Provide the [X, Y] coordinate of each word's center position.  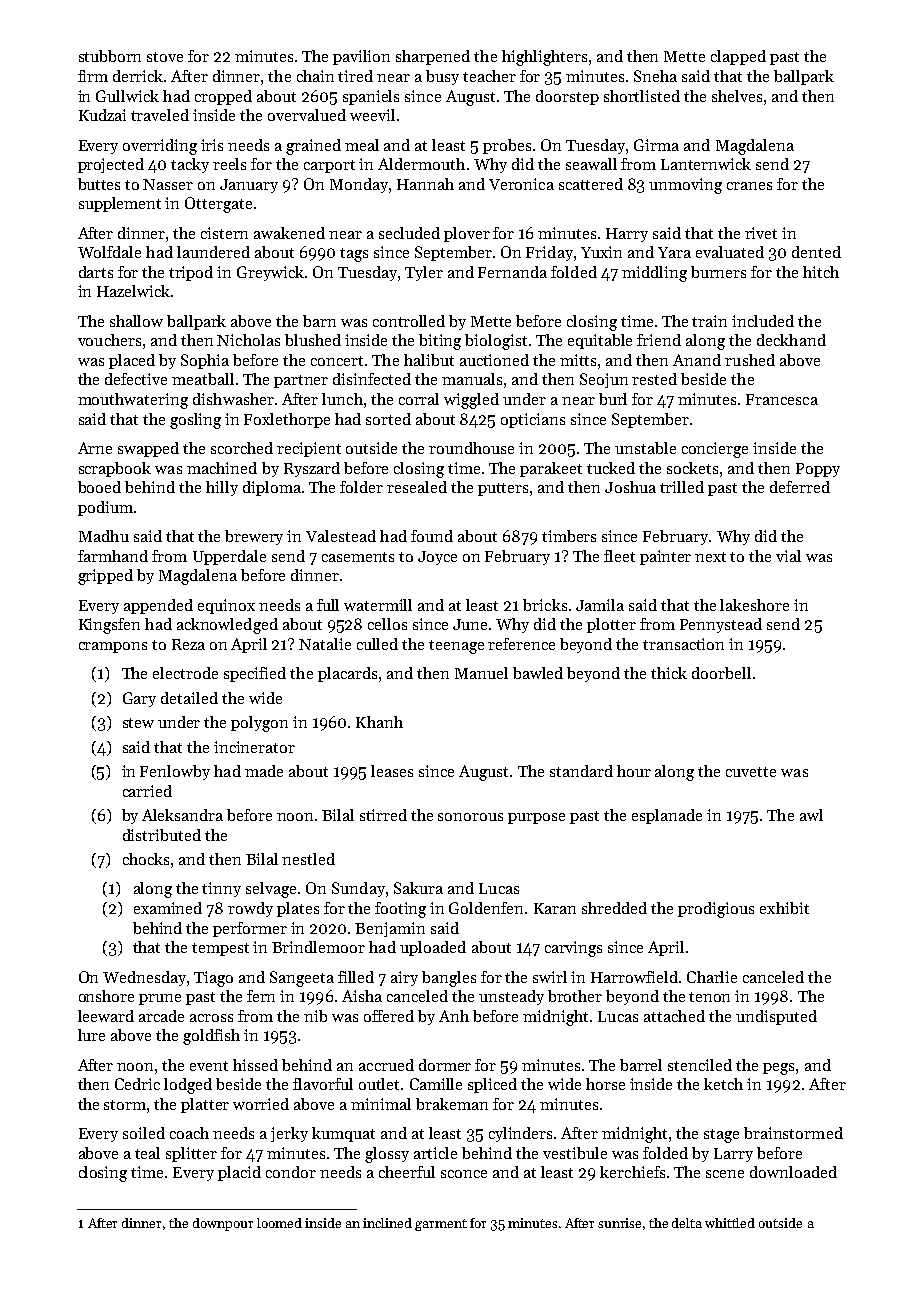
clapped [738, 57]
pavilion [361, 57]
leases [392, 771]
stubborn [110, 56]
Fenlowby [175, 772]
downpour [223, 1224]
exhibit [784, 908]
